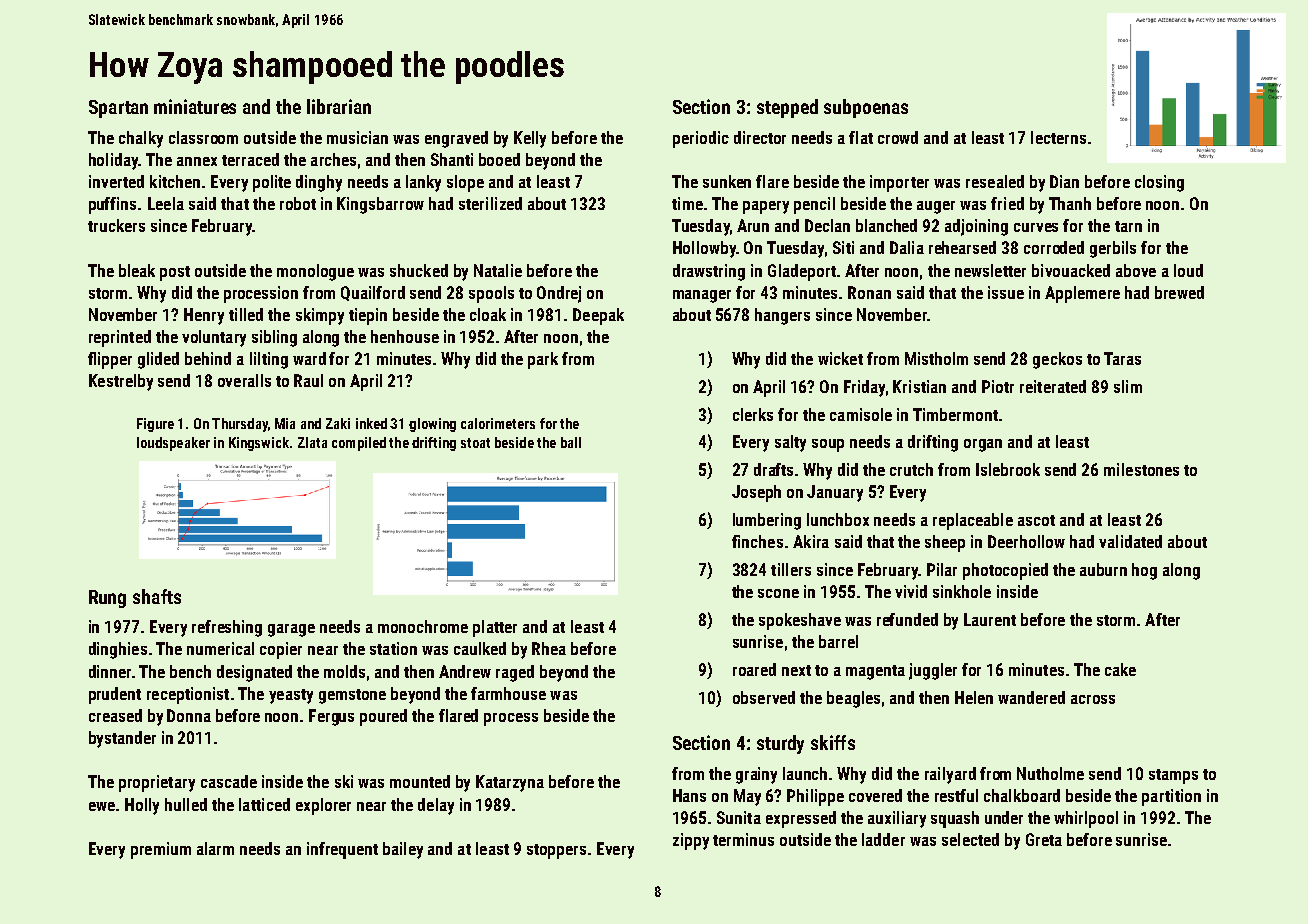  I want to click on drafts, so click(773, 469).
